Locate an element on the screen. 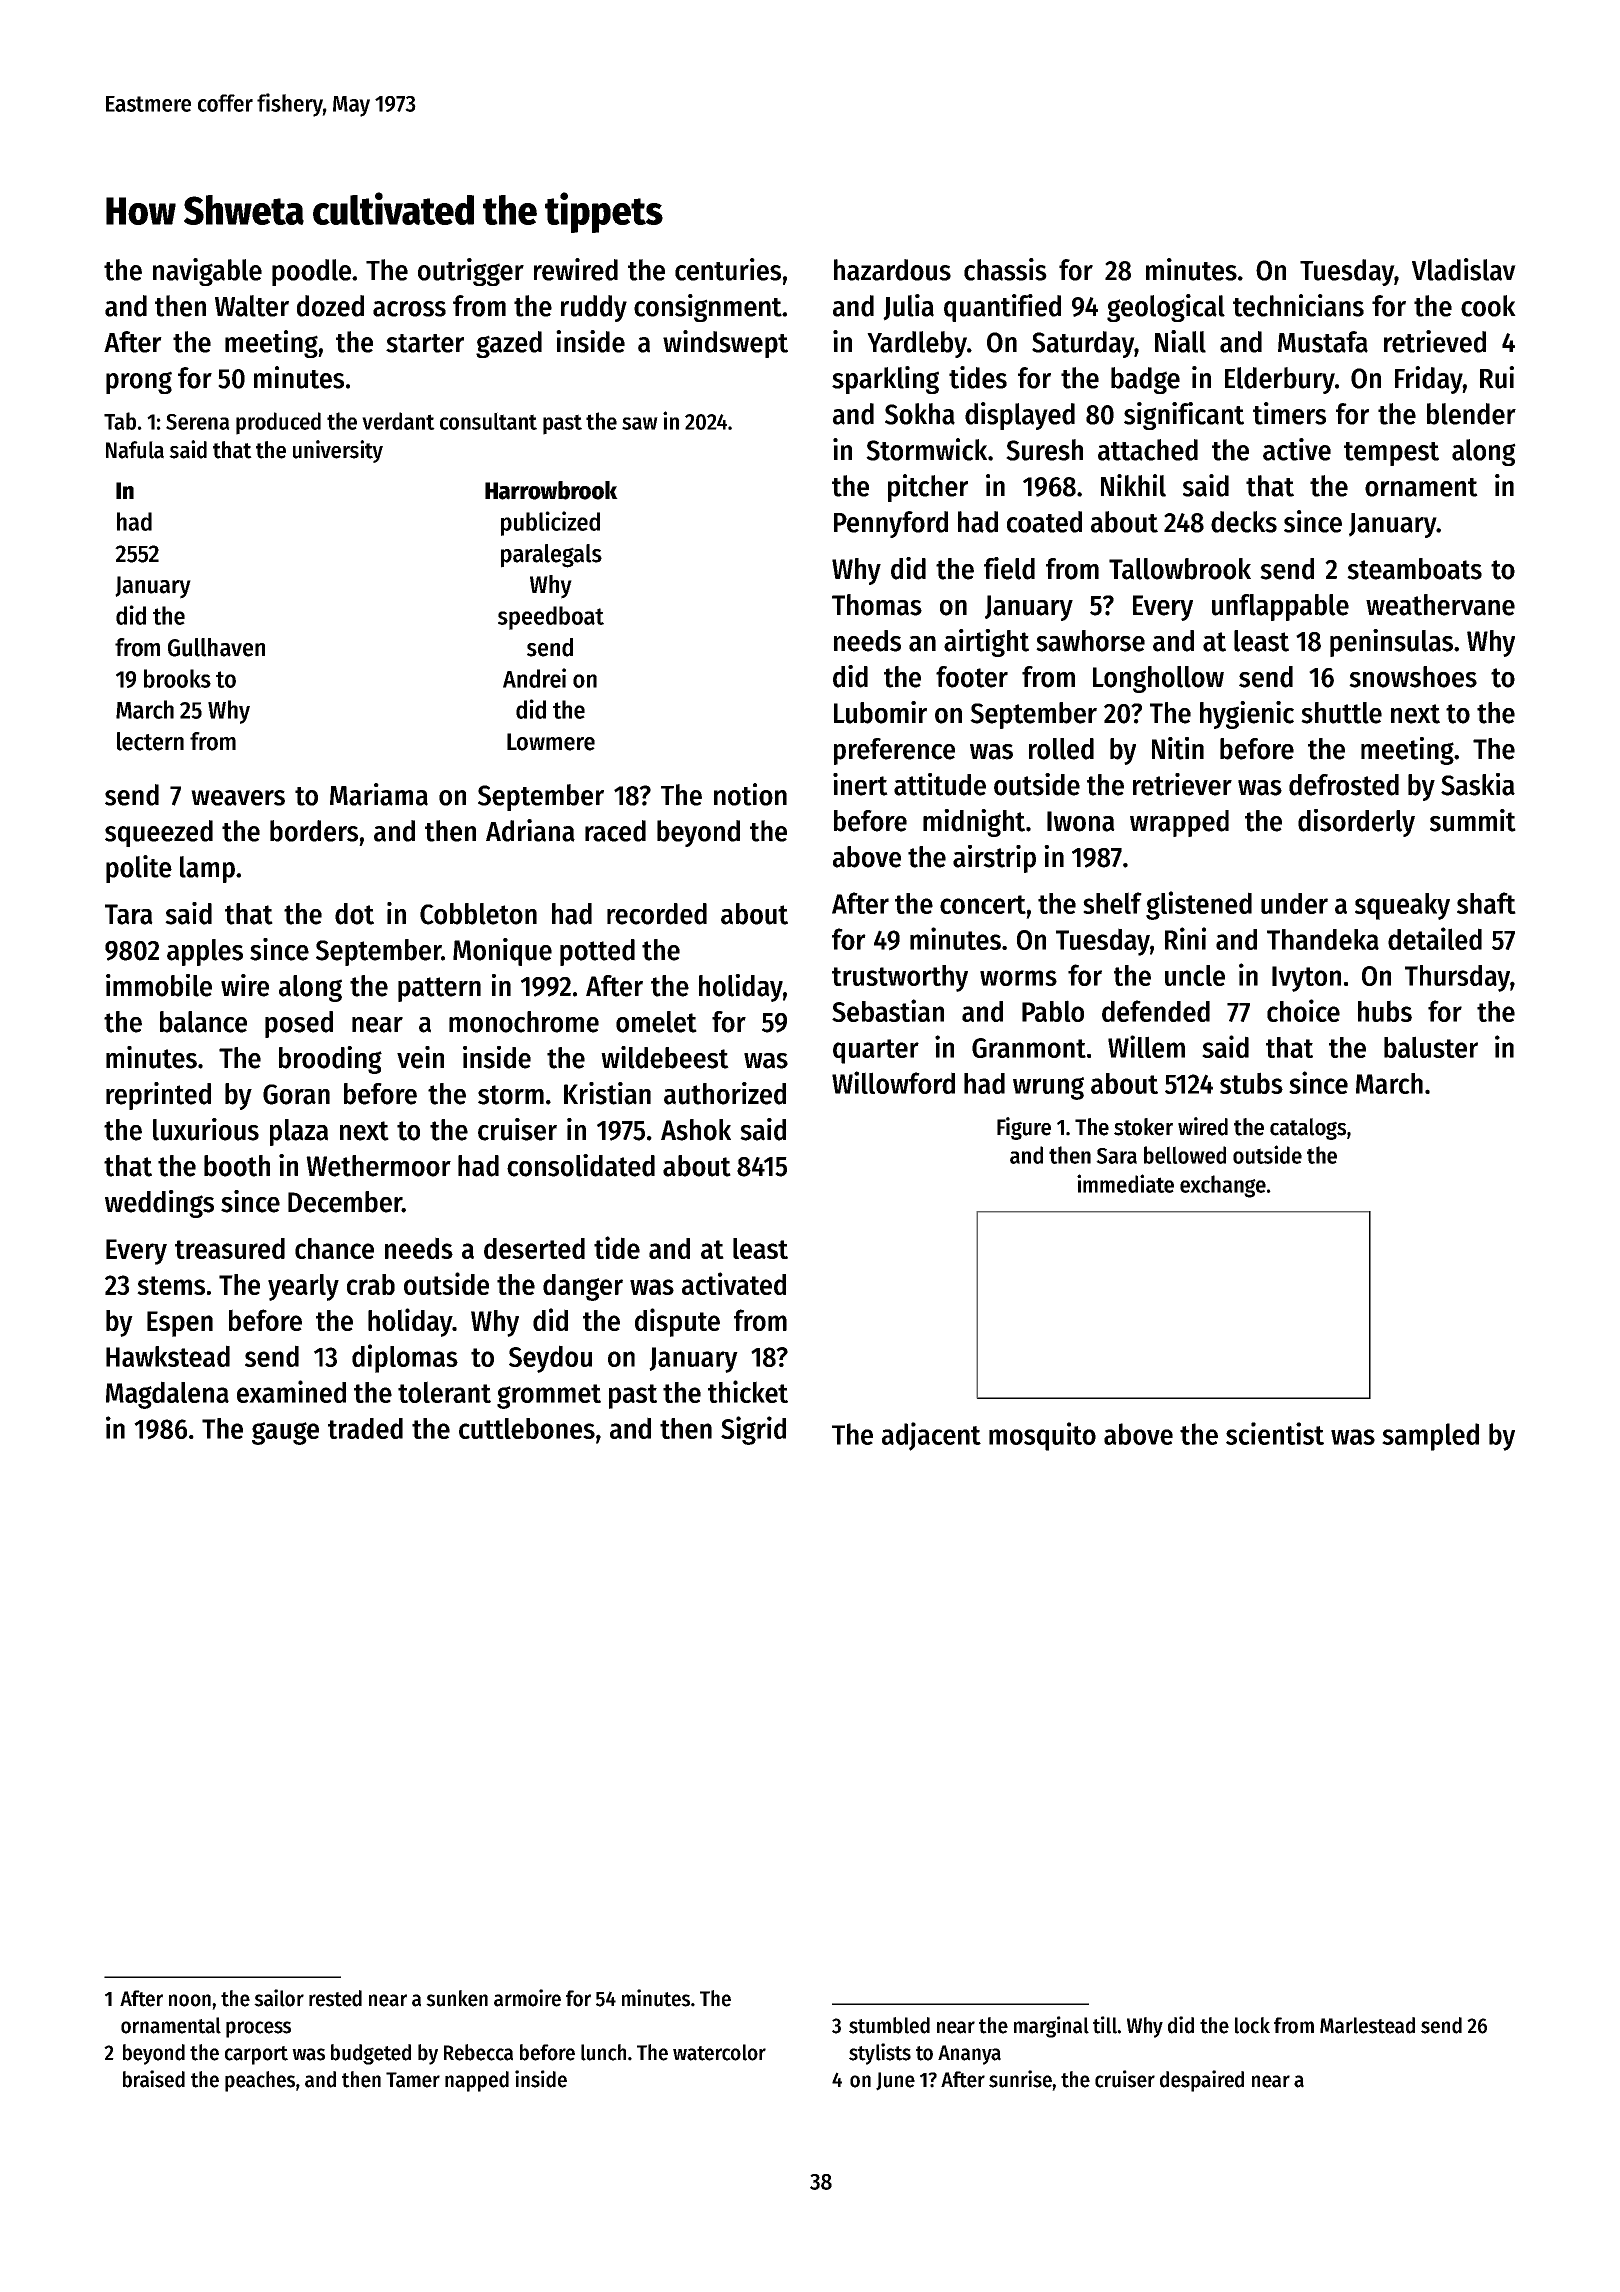 This screenshot has height=2292, width=1620. rested is located at coordinates (335, 1998).
